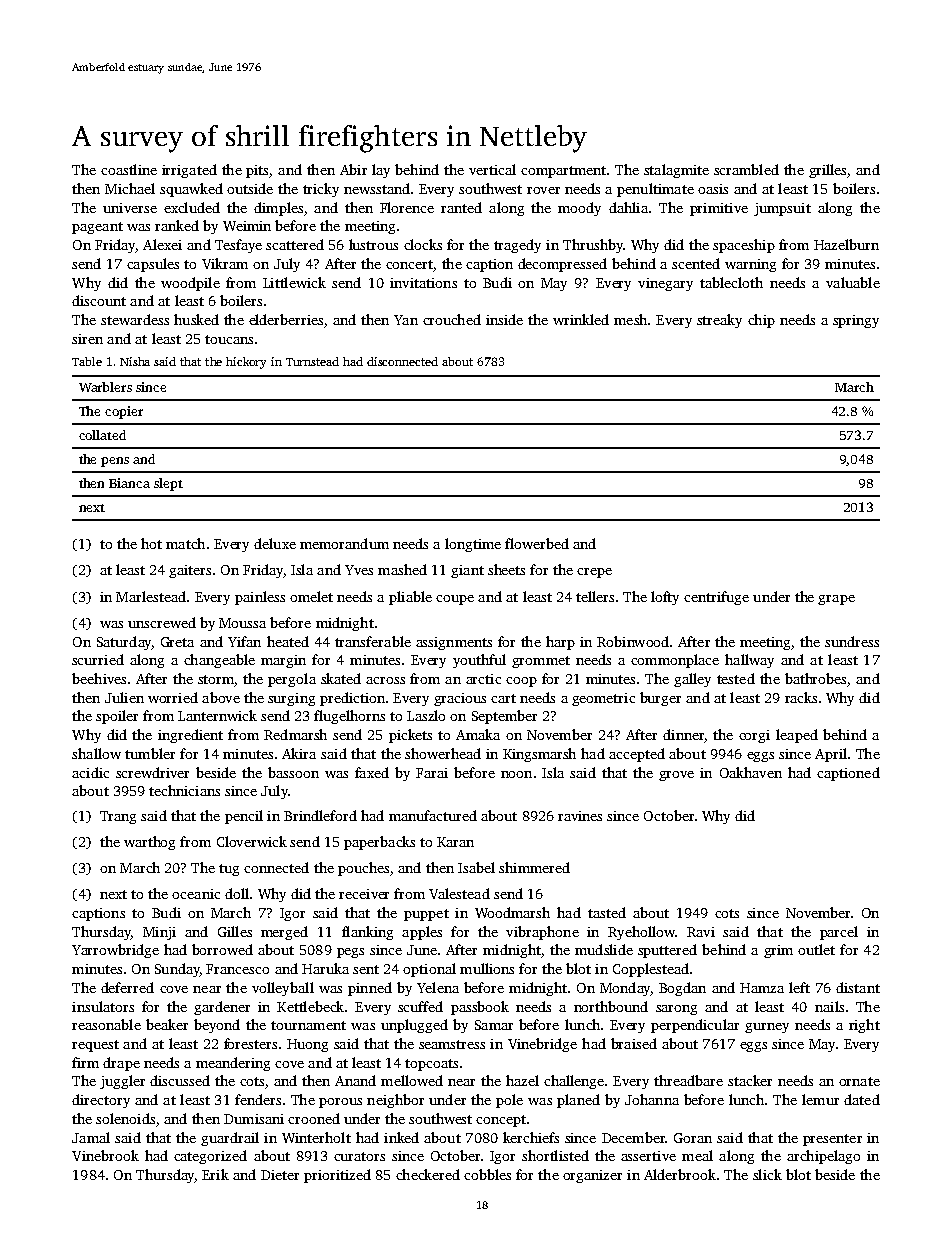 The width and height of the screenshot is (952, 1233). What do you see at coordinates (816, 949) in the screenshot?
I see `outlet` at bounding box center [816, 949].
